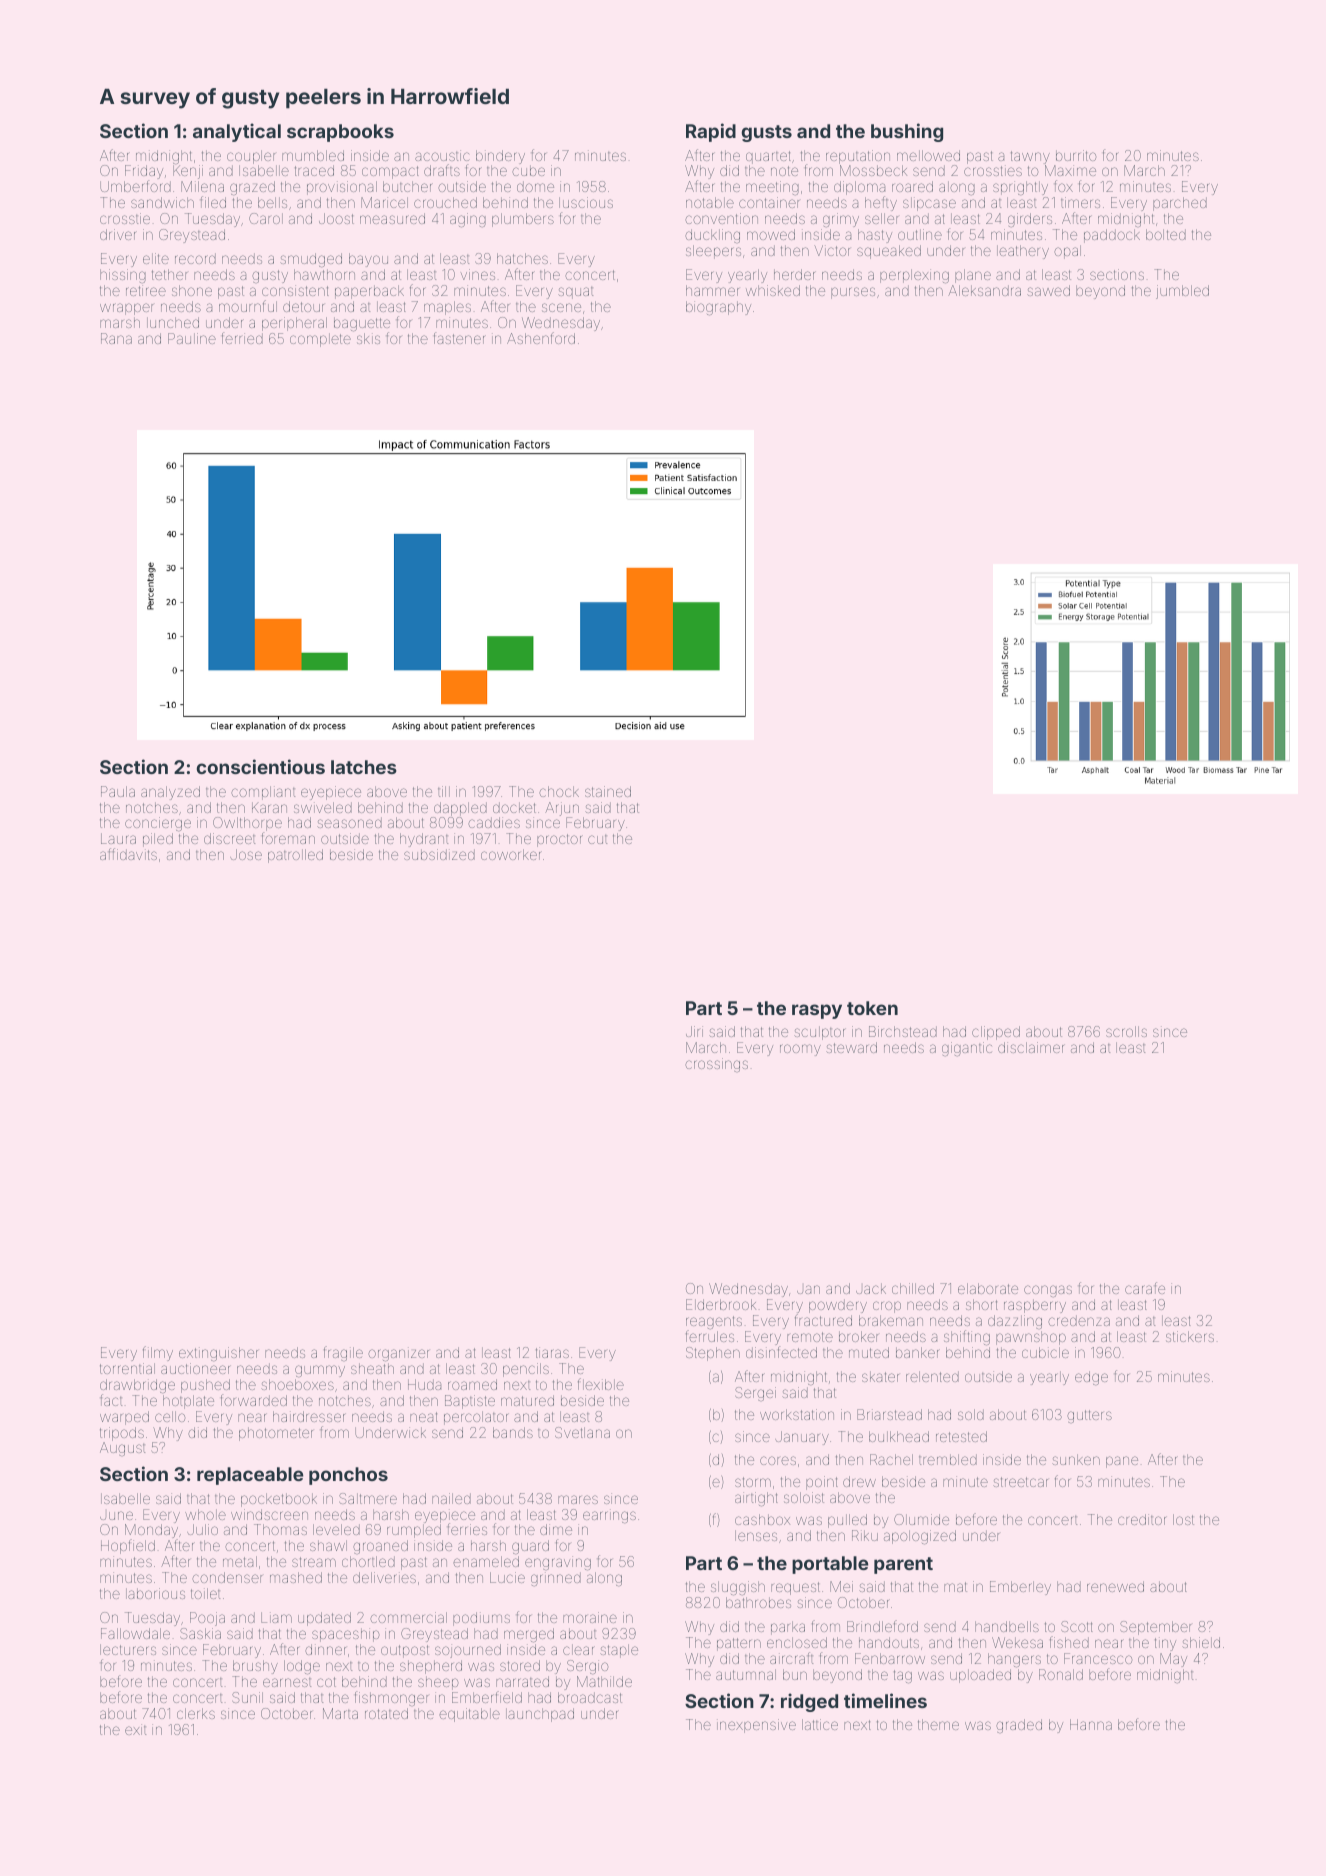 This document has width=1326, height=1876. What do you see at coordinates (1182, 292) in the document?
I see `jumbled` at bounding box center [1182, 292].
